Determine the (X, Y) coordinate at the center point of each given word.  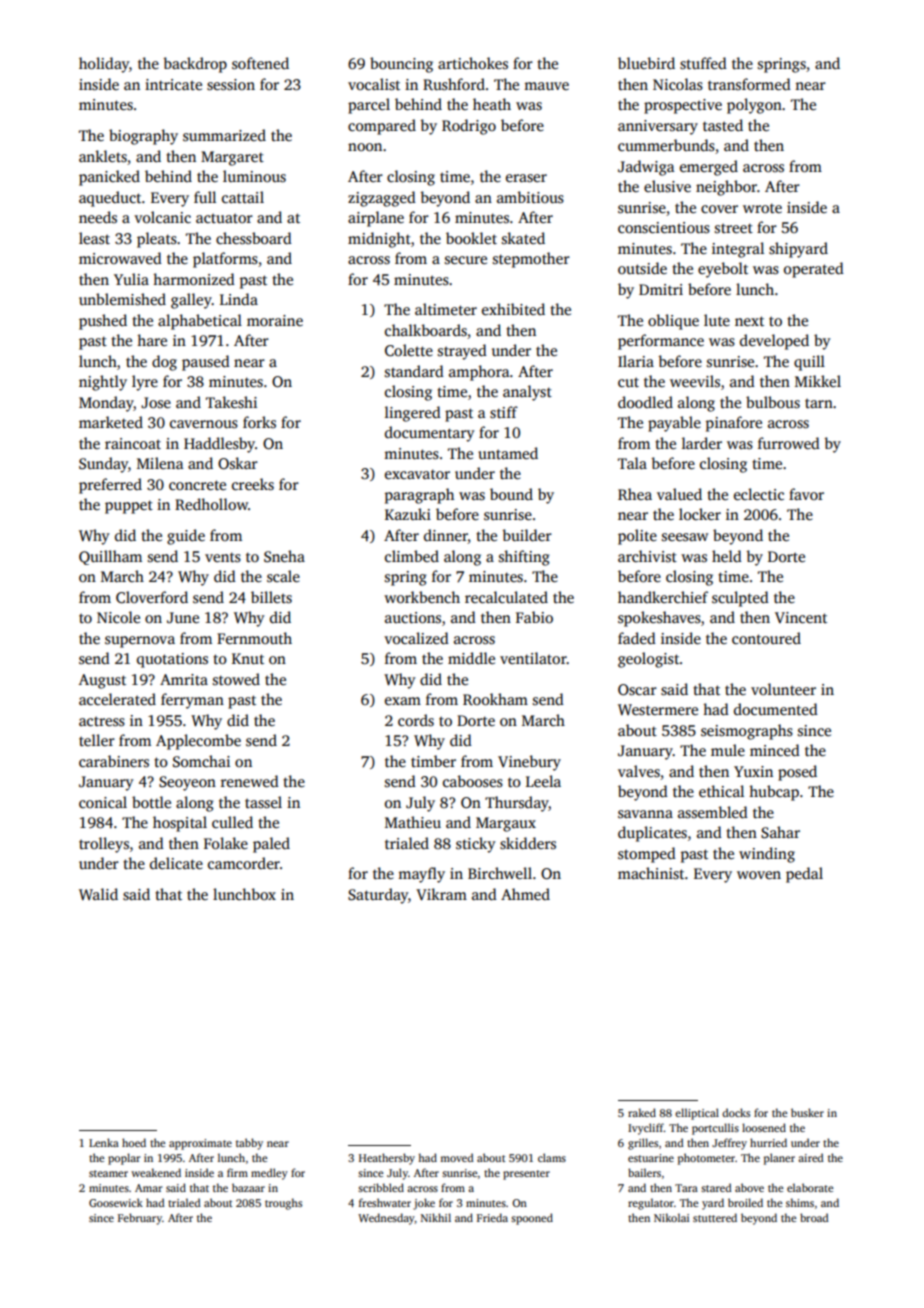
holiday (104, 65)
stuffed (703, 63)
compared (382, 127)
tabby (249, 1144)
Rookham (495, 699)
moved (457, 1157)
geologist (649, 660)
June (183, 617)
